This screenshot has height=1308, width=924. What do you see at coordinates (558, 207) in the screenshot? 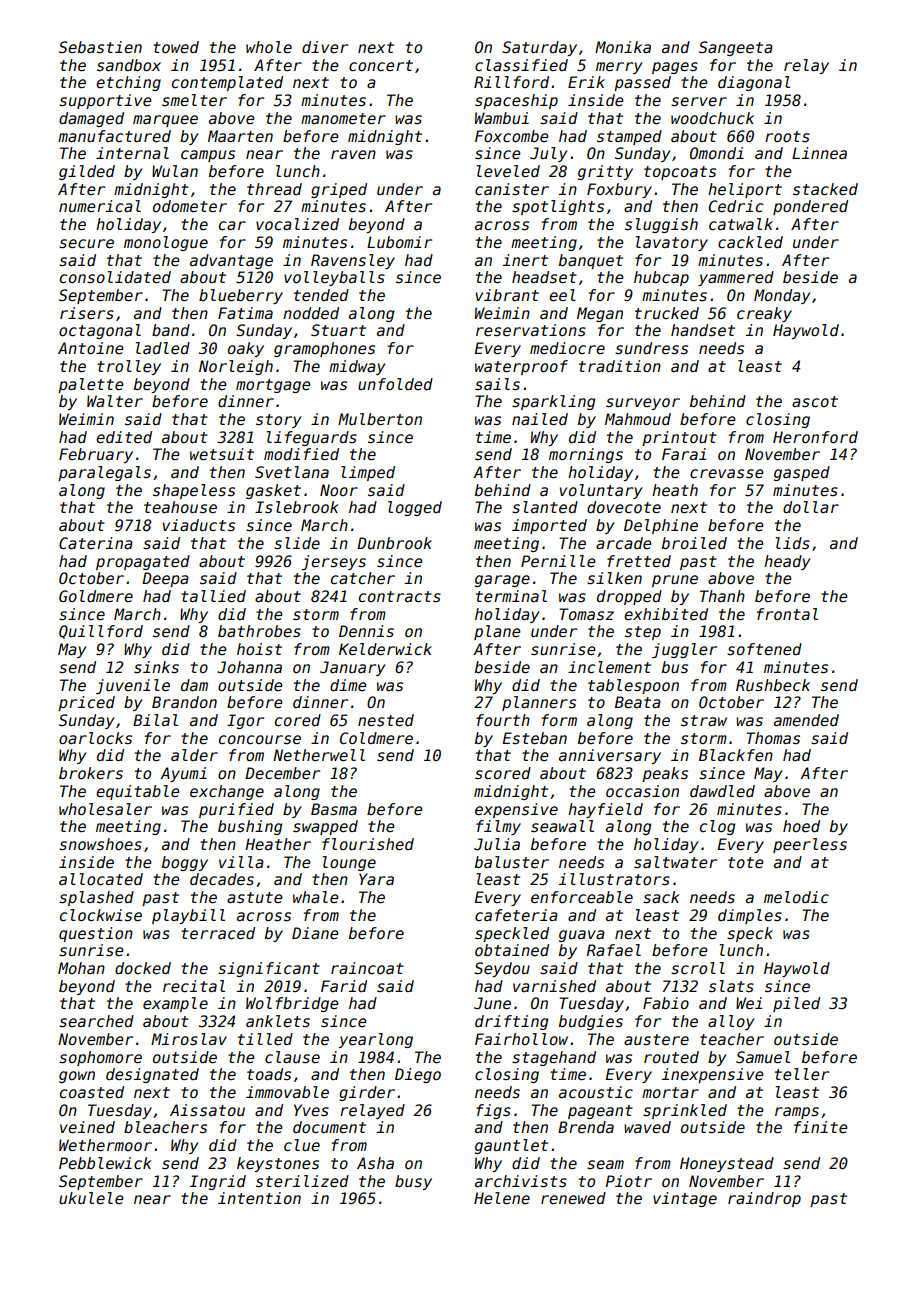
I see `spotlights` at bounding box center [558, 207].
